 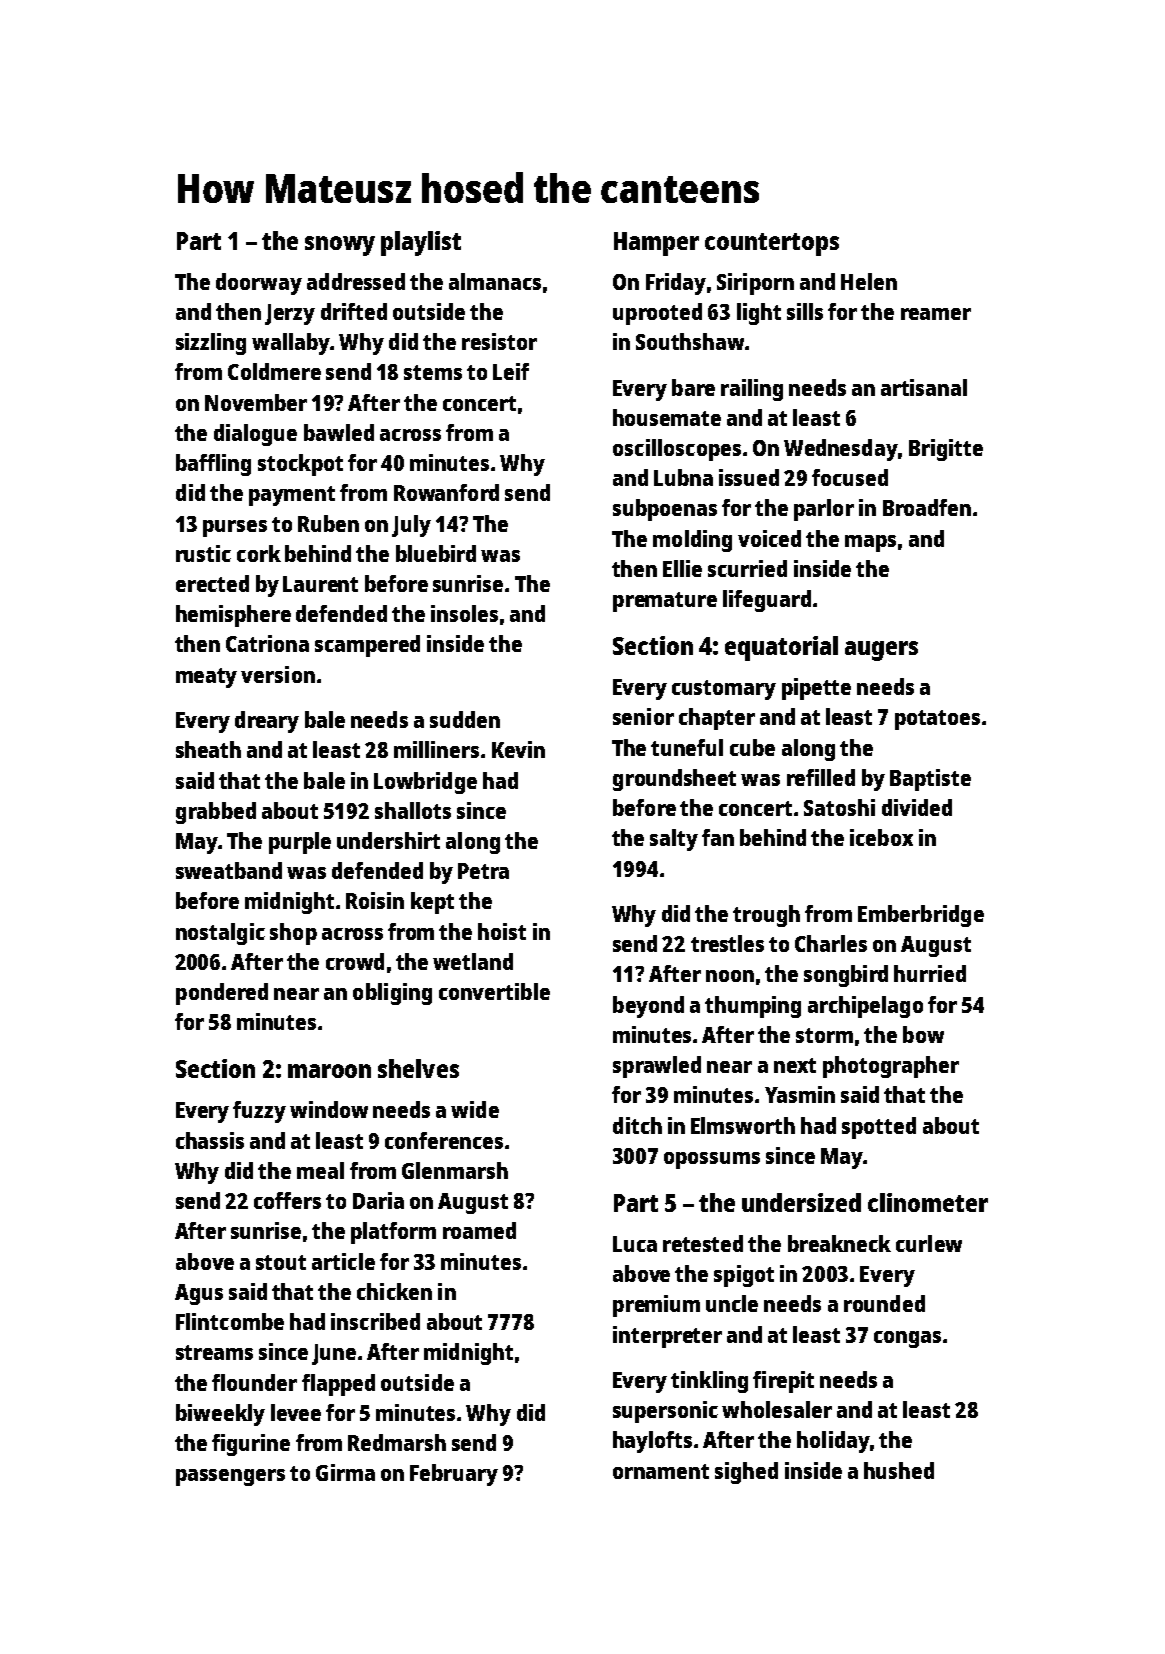 I want to click on playlist, so click(x=421, y=243).
